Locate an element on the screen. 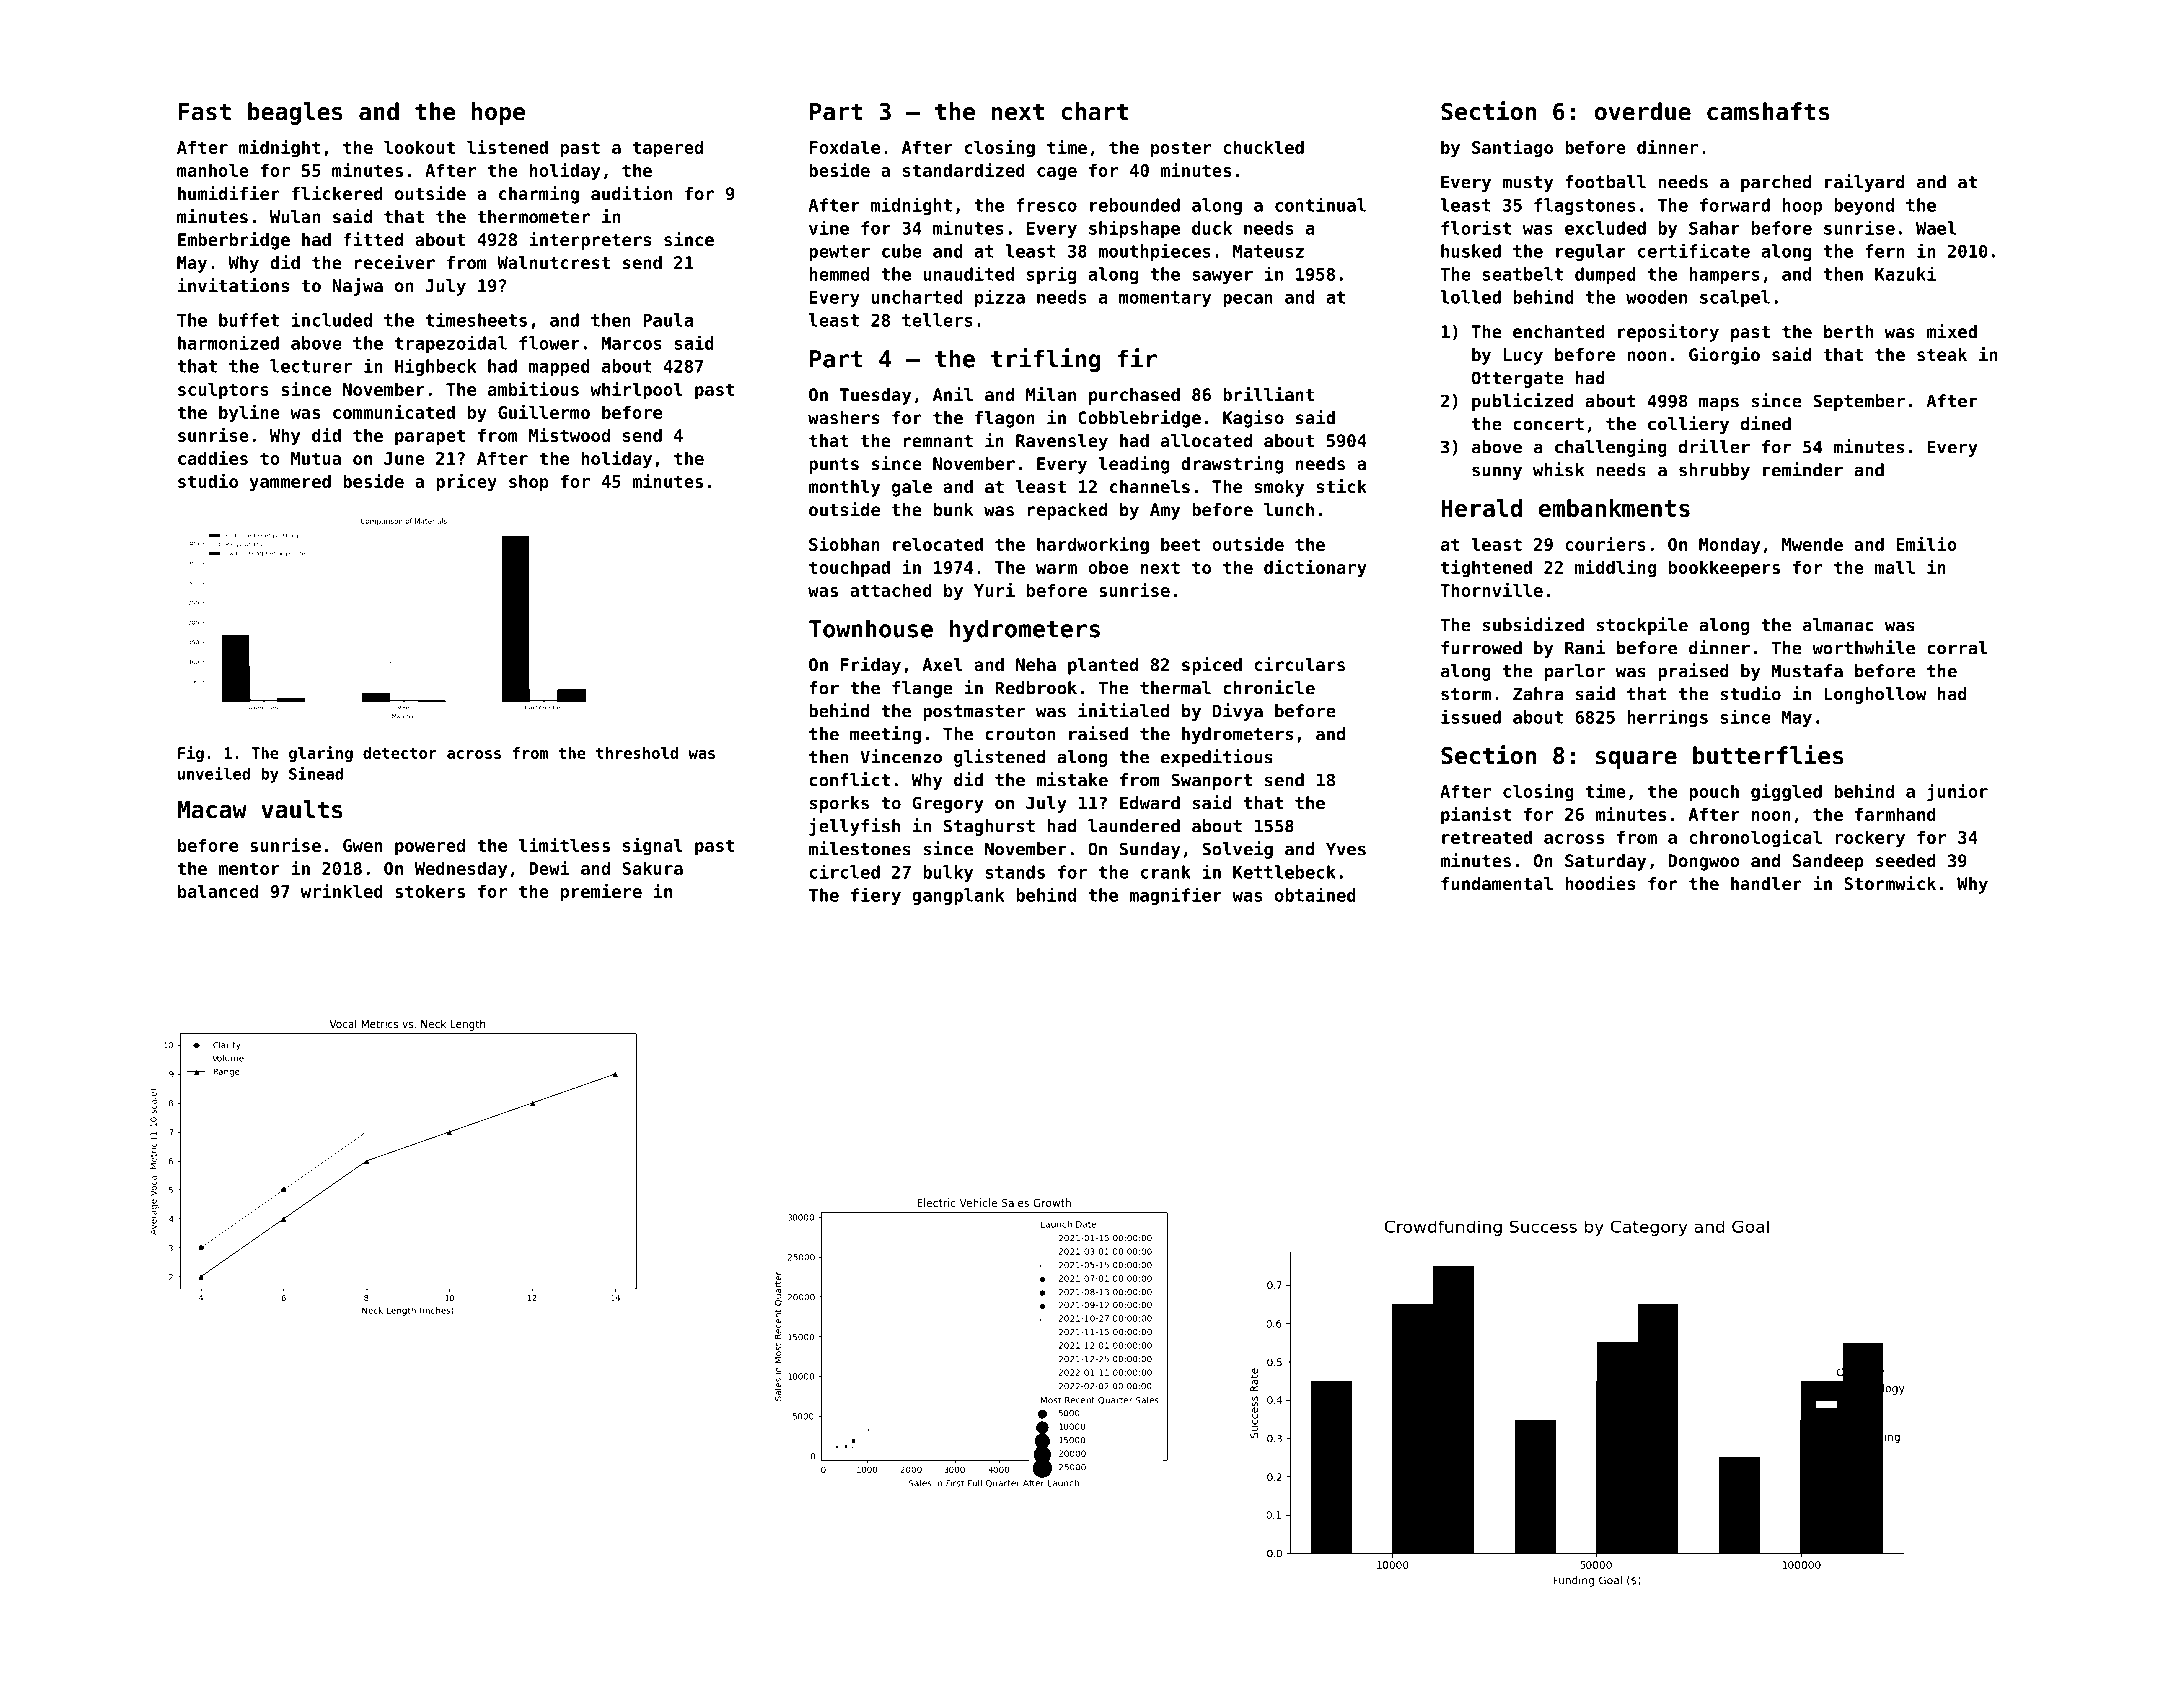 The height and width of the screenshot is (1683, 2178). handler is located at coordinates (1766, 883).
